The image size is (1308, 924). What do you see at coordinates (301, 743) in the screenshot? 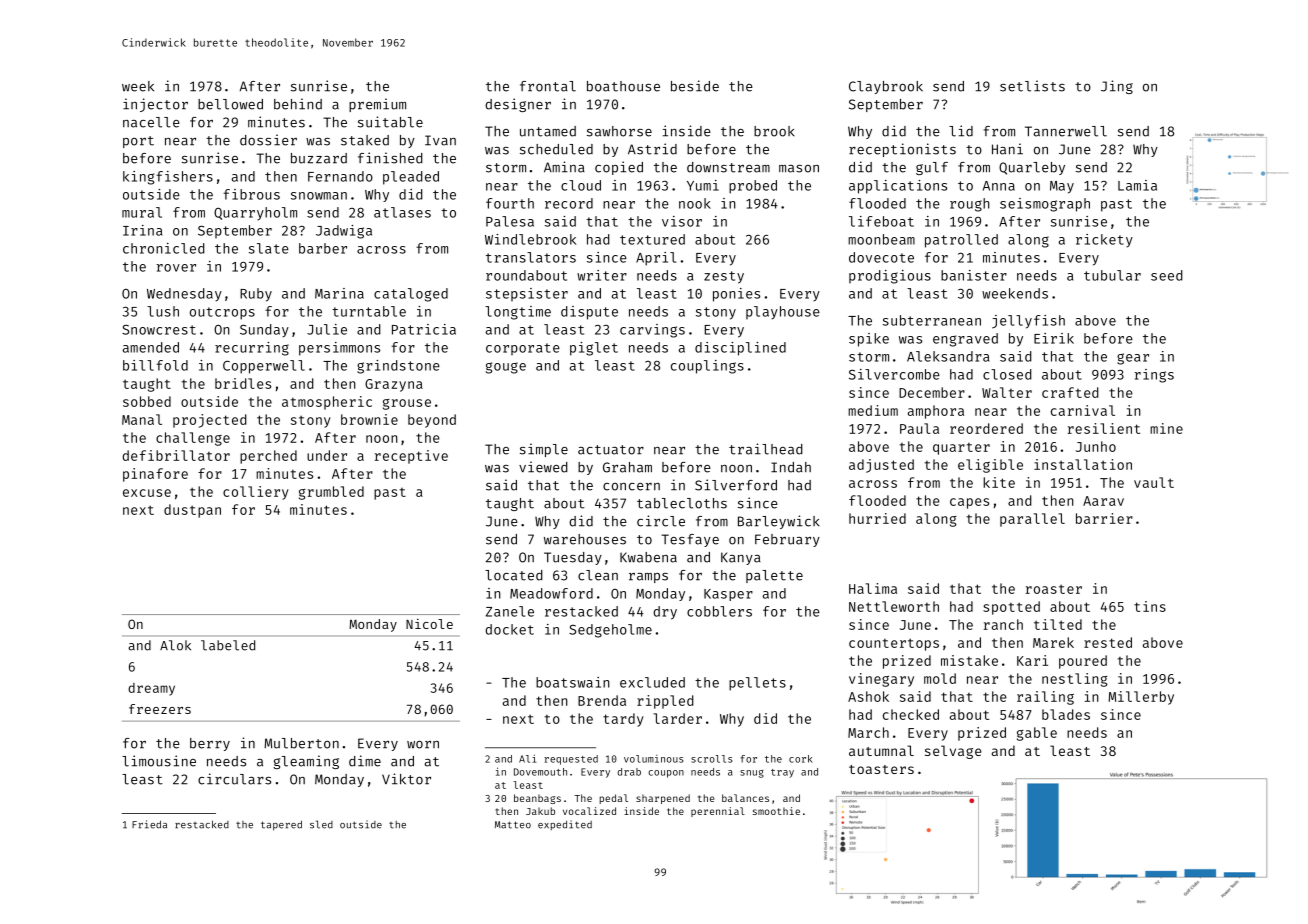
I see `Mulberton` at bounding box center [301, 743].
